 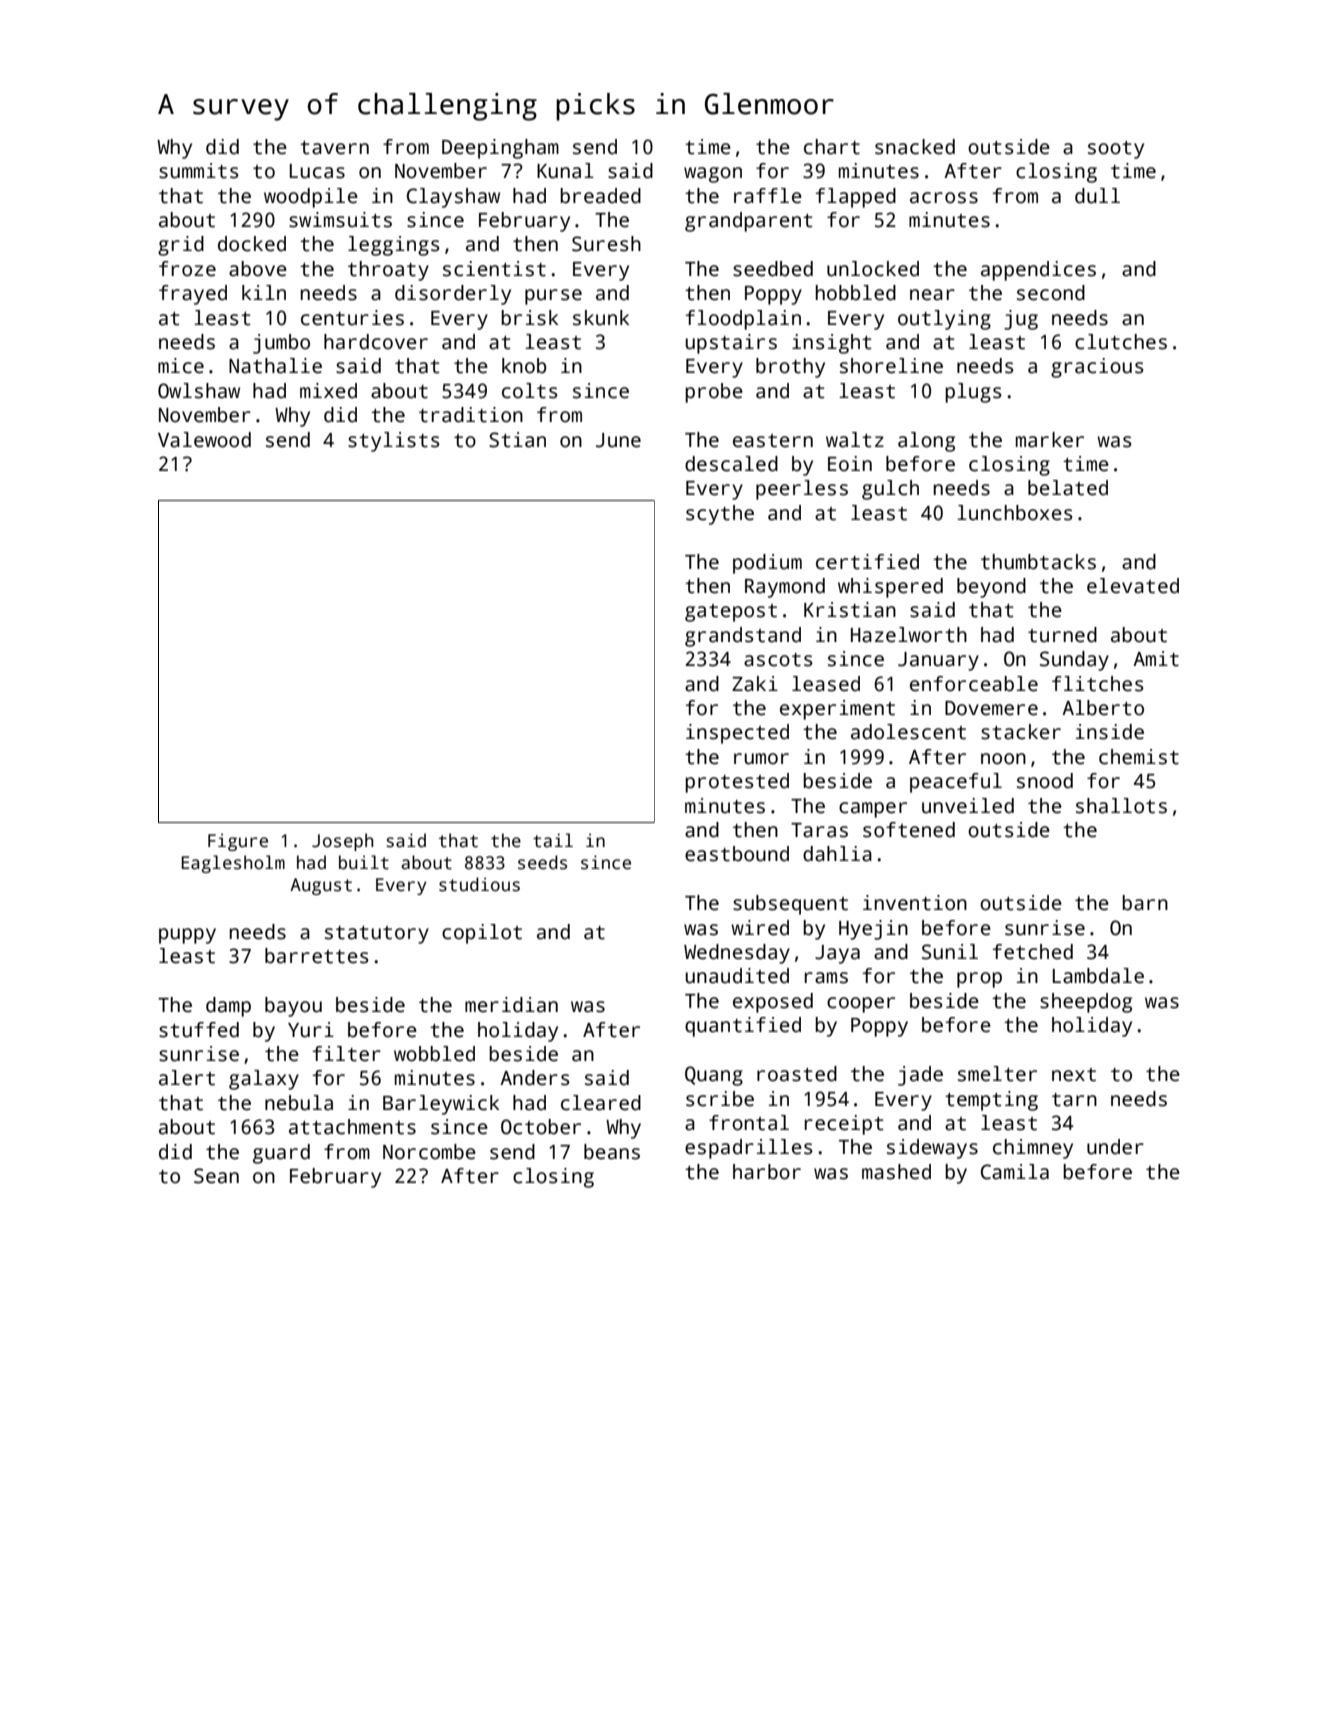 I want to click on cooper, so click(x=861, y=1005).
